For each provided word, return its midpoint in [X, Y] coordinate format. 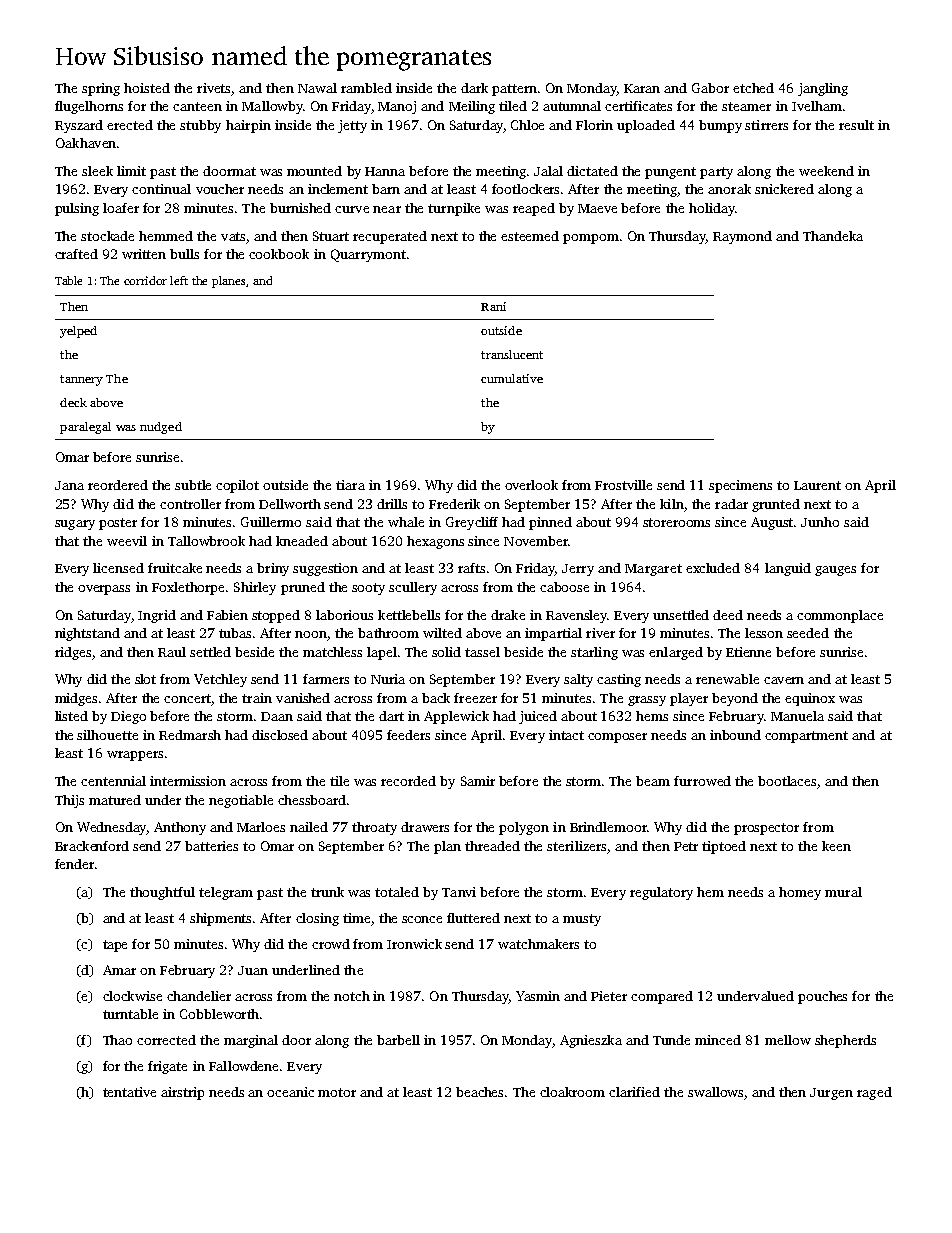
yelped [78, 332]
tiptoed [724, 847]
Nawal [317, 88]
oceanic [290, 1092]
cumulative [512, 378]
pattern [514, 90]
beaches [479, 1092]
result [856, 125]
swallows [715, 1092]
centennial [113, 781]
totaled [397, 892]
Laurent [817, 485]
